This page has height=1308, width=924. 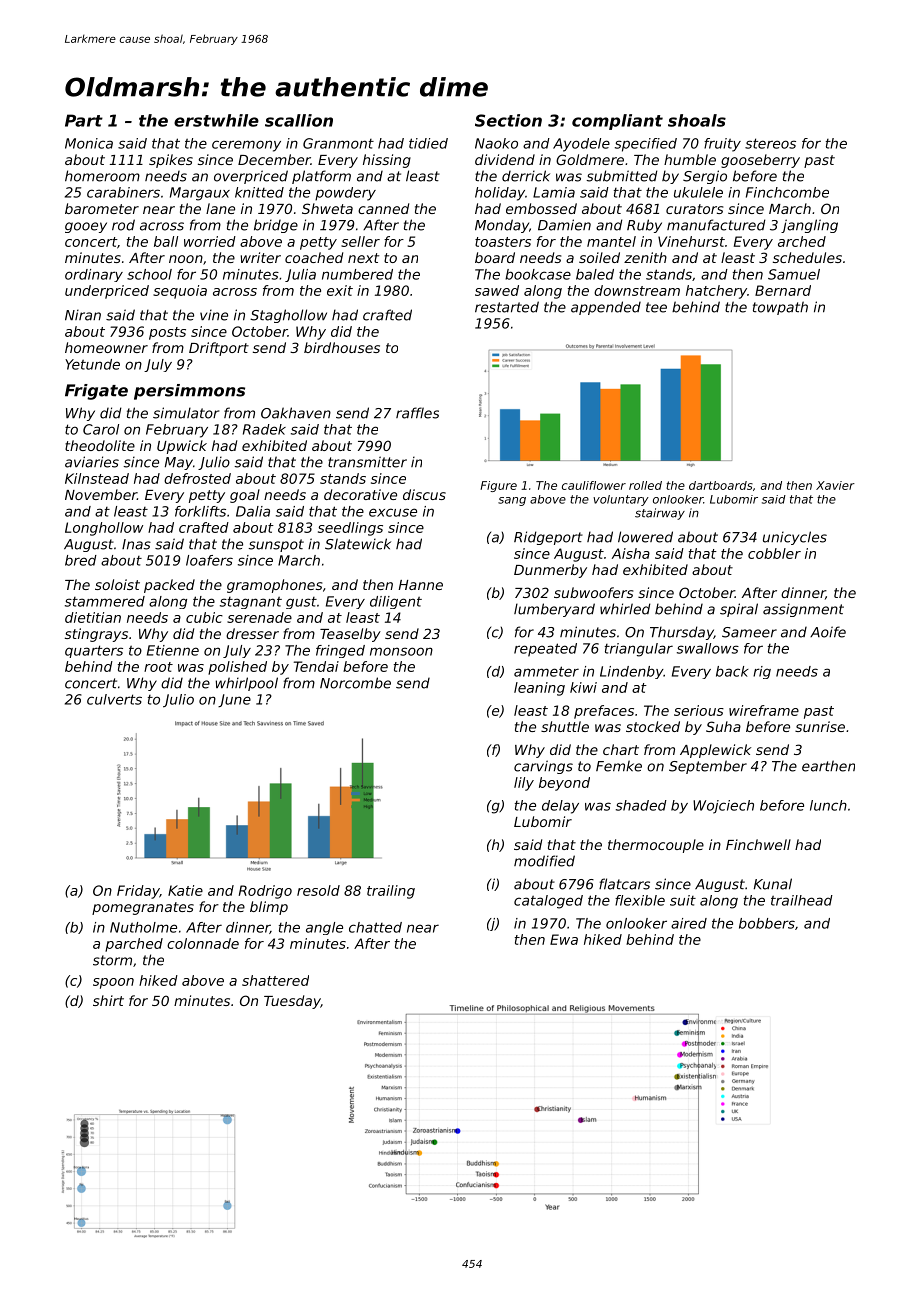 What do you see at coordinates (246, 146) in the page?
I see `ceremony` at bounding box center [246, 146].
